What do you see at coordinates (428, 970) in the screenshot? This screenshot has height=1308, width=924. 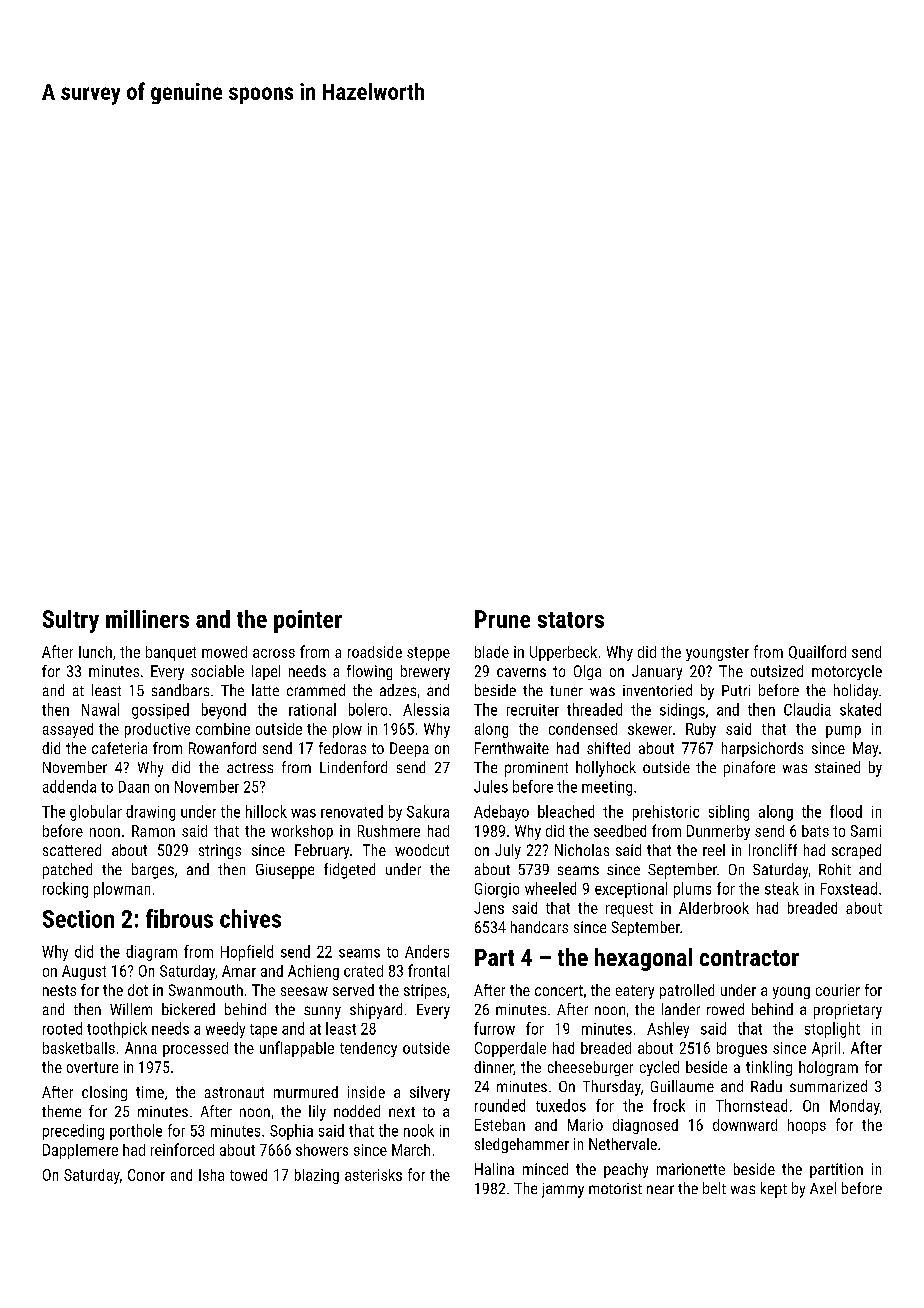 I see `frontal` at bounding box center [428, 970].
